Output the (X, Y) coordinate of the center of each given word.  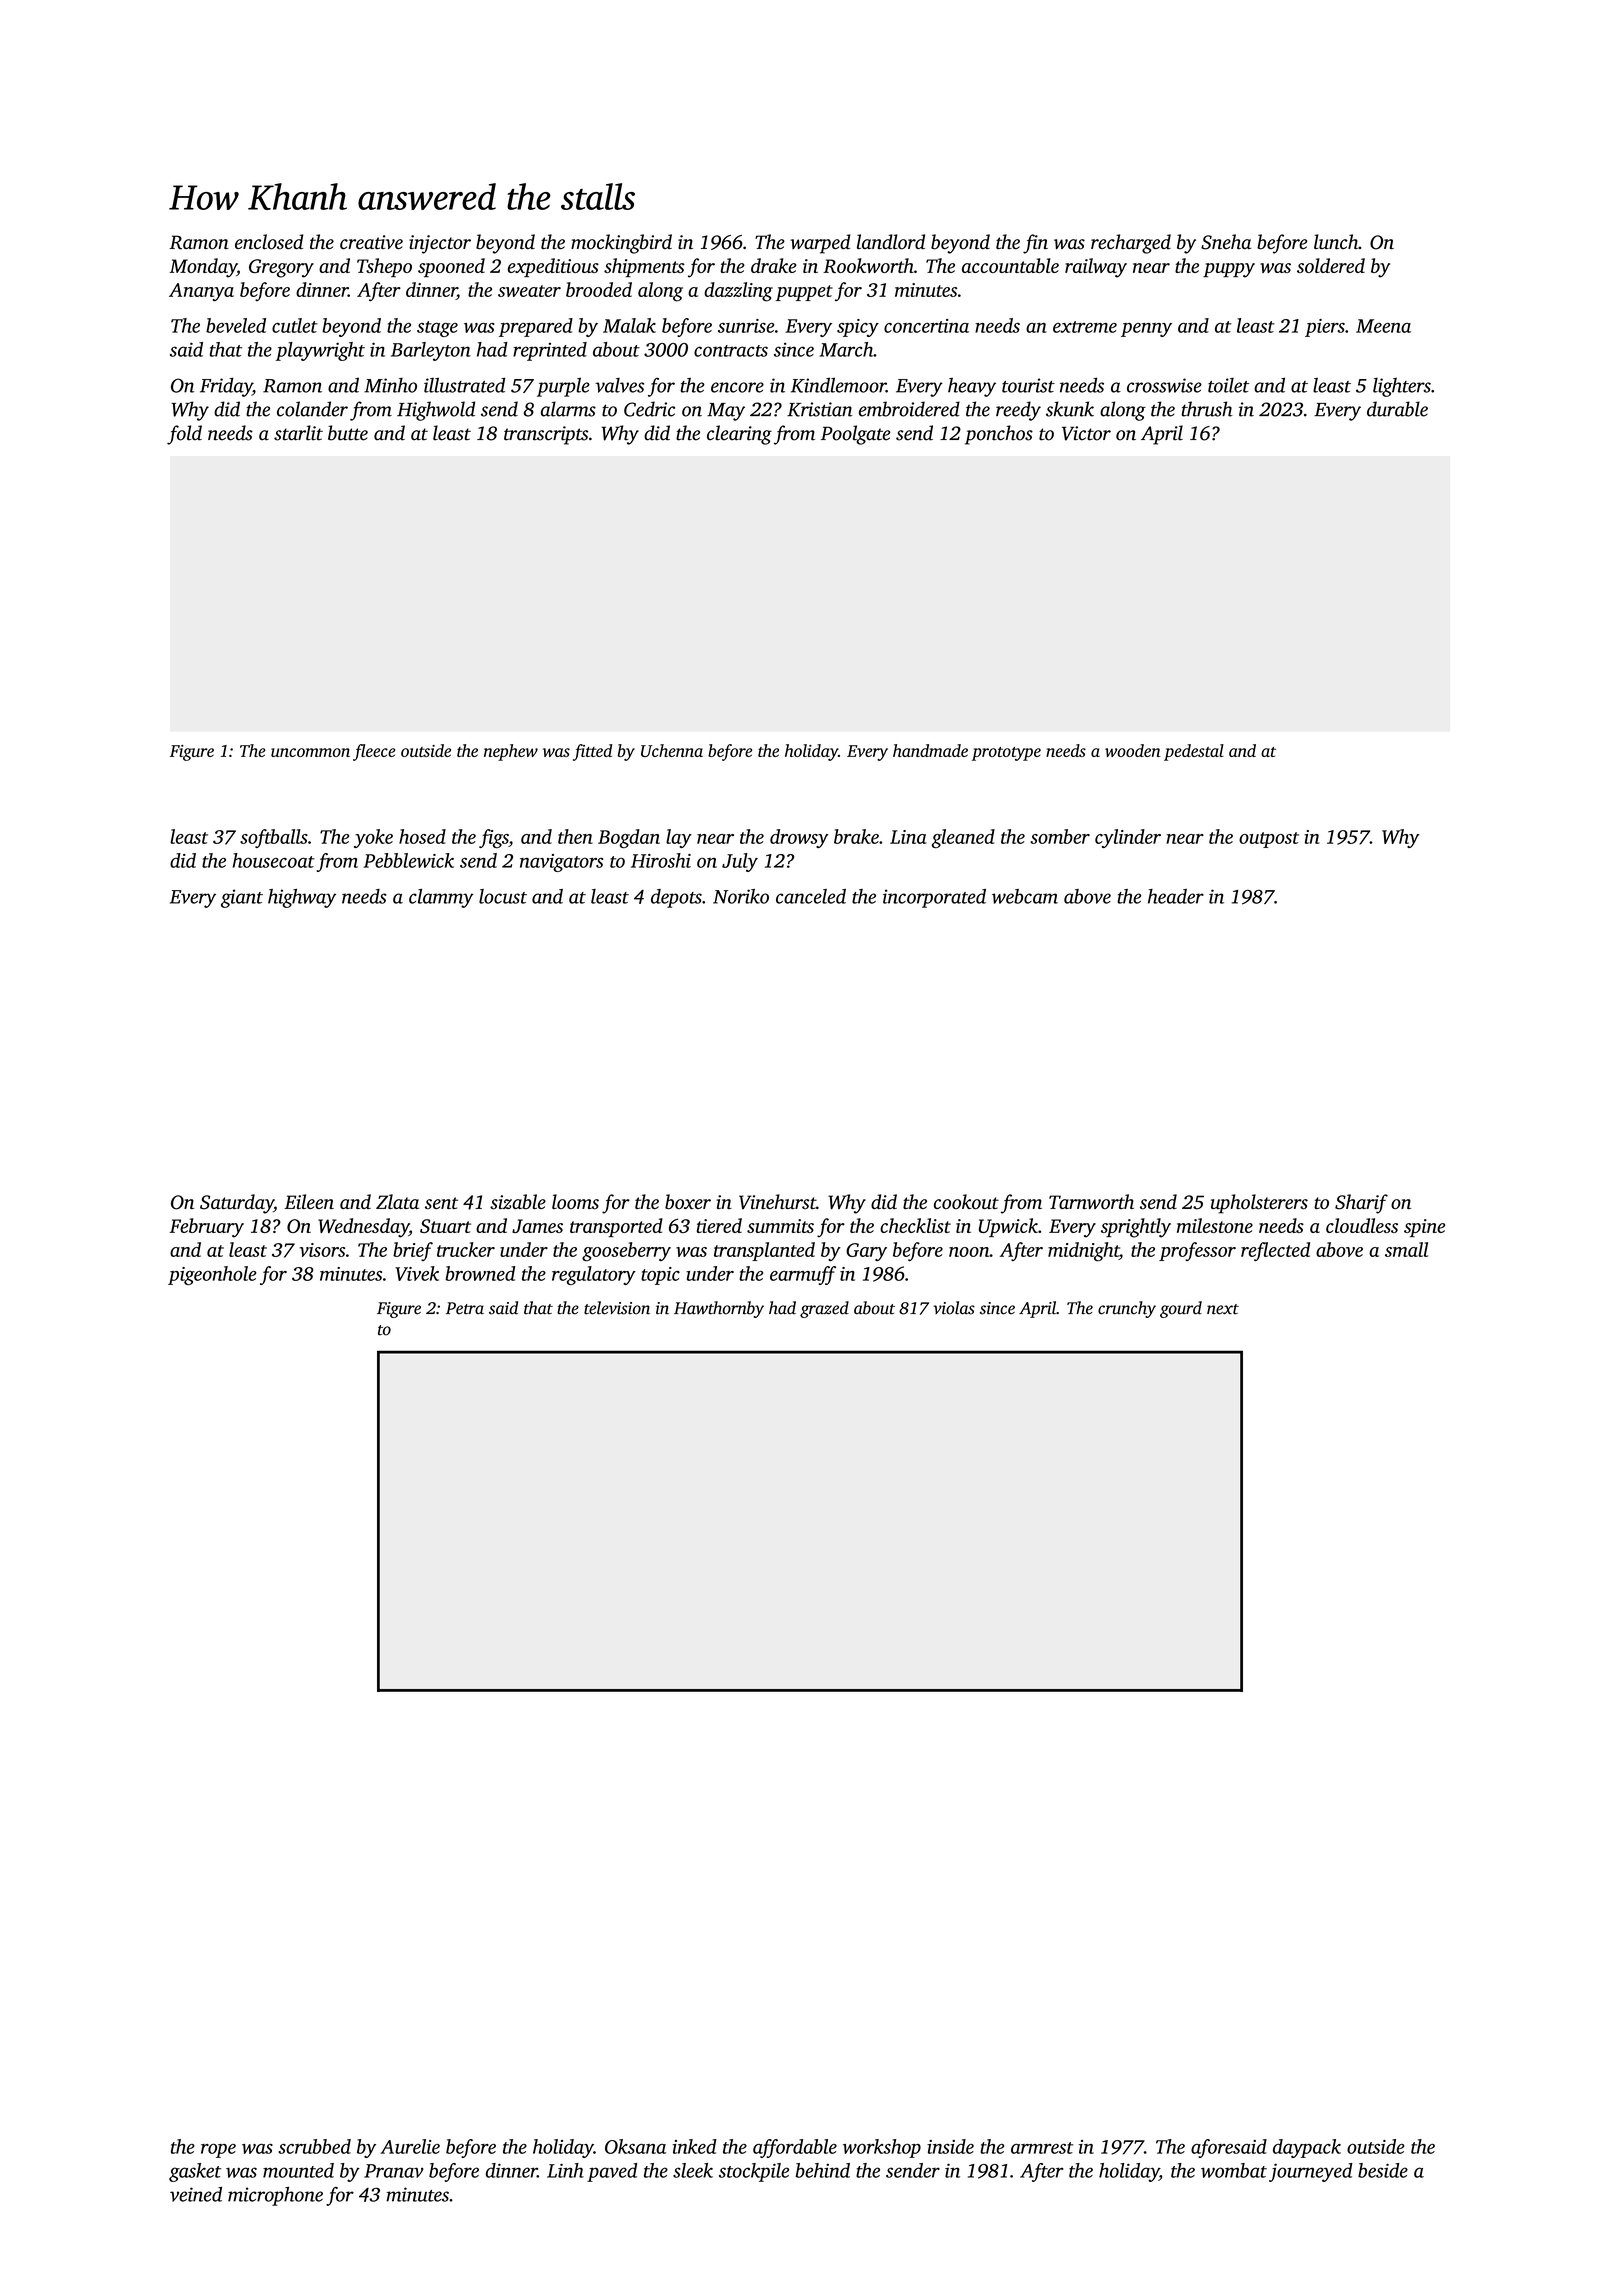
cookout (966, 1202)
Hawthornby (719, 1309)
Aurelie (410, 2146)
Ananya (201, 292)
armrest (1042, 2148)
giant (242, 898)
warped (820, 244)
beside (1383, 2170)
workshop (882, 2148)
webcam (1025, 896)
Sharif (1361, 1204)
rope (218, 2150)
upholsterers (1259, 1204)
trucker (466, 1249)
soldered (1331, 265)
